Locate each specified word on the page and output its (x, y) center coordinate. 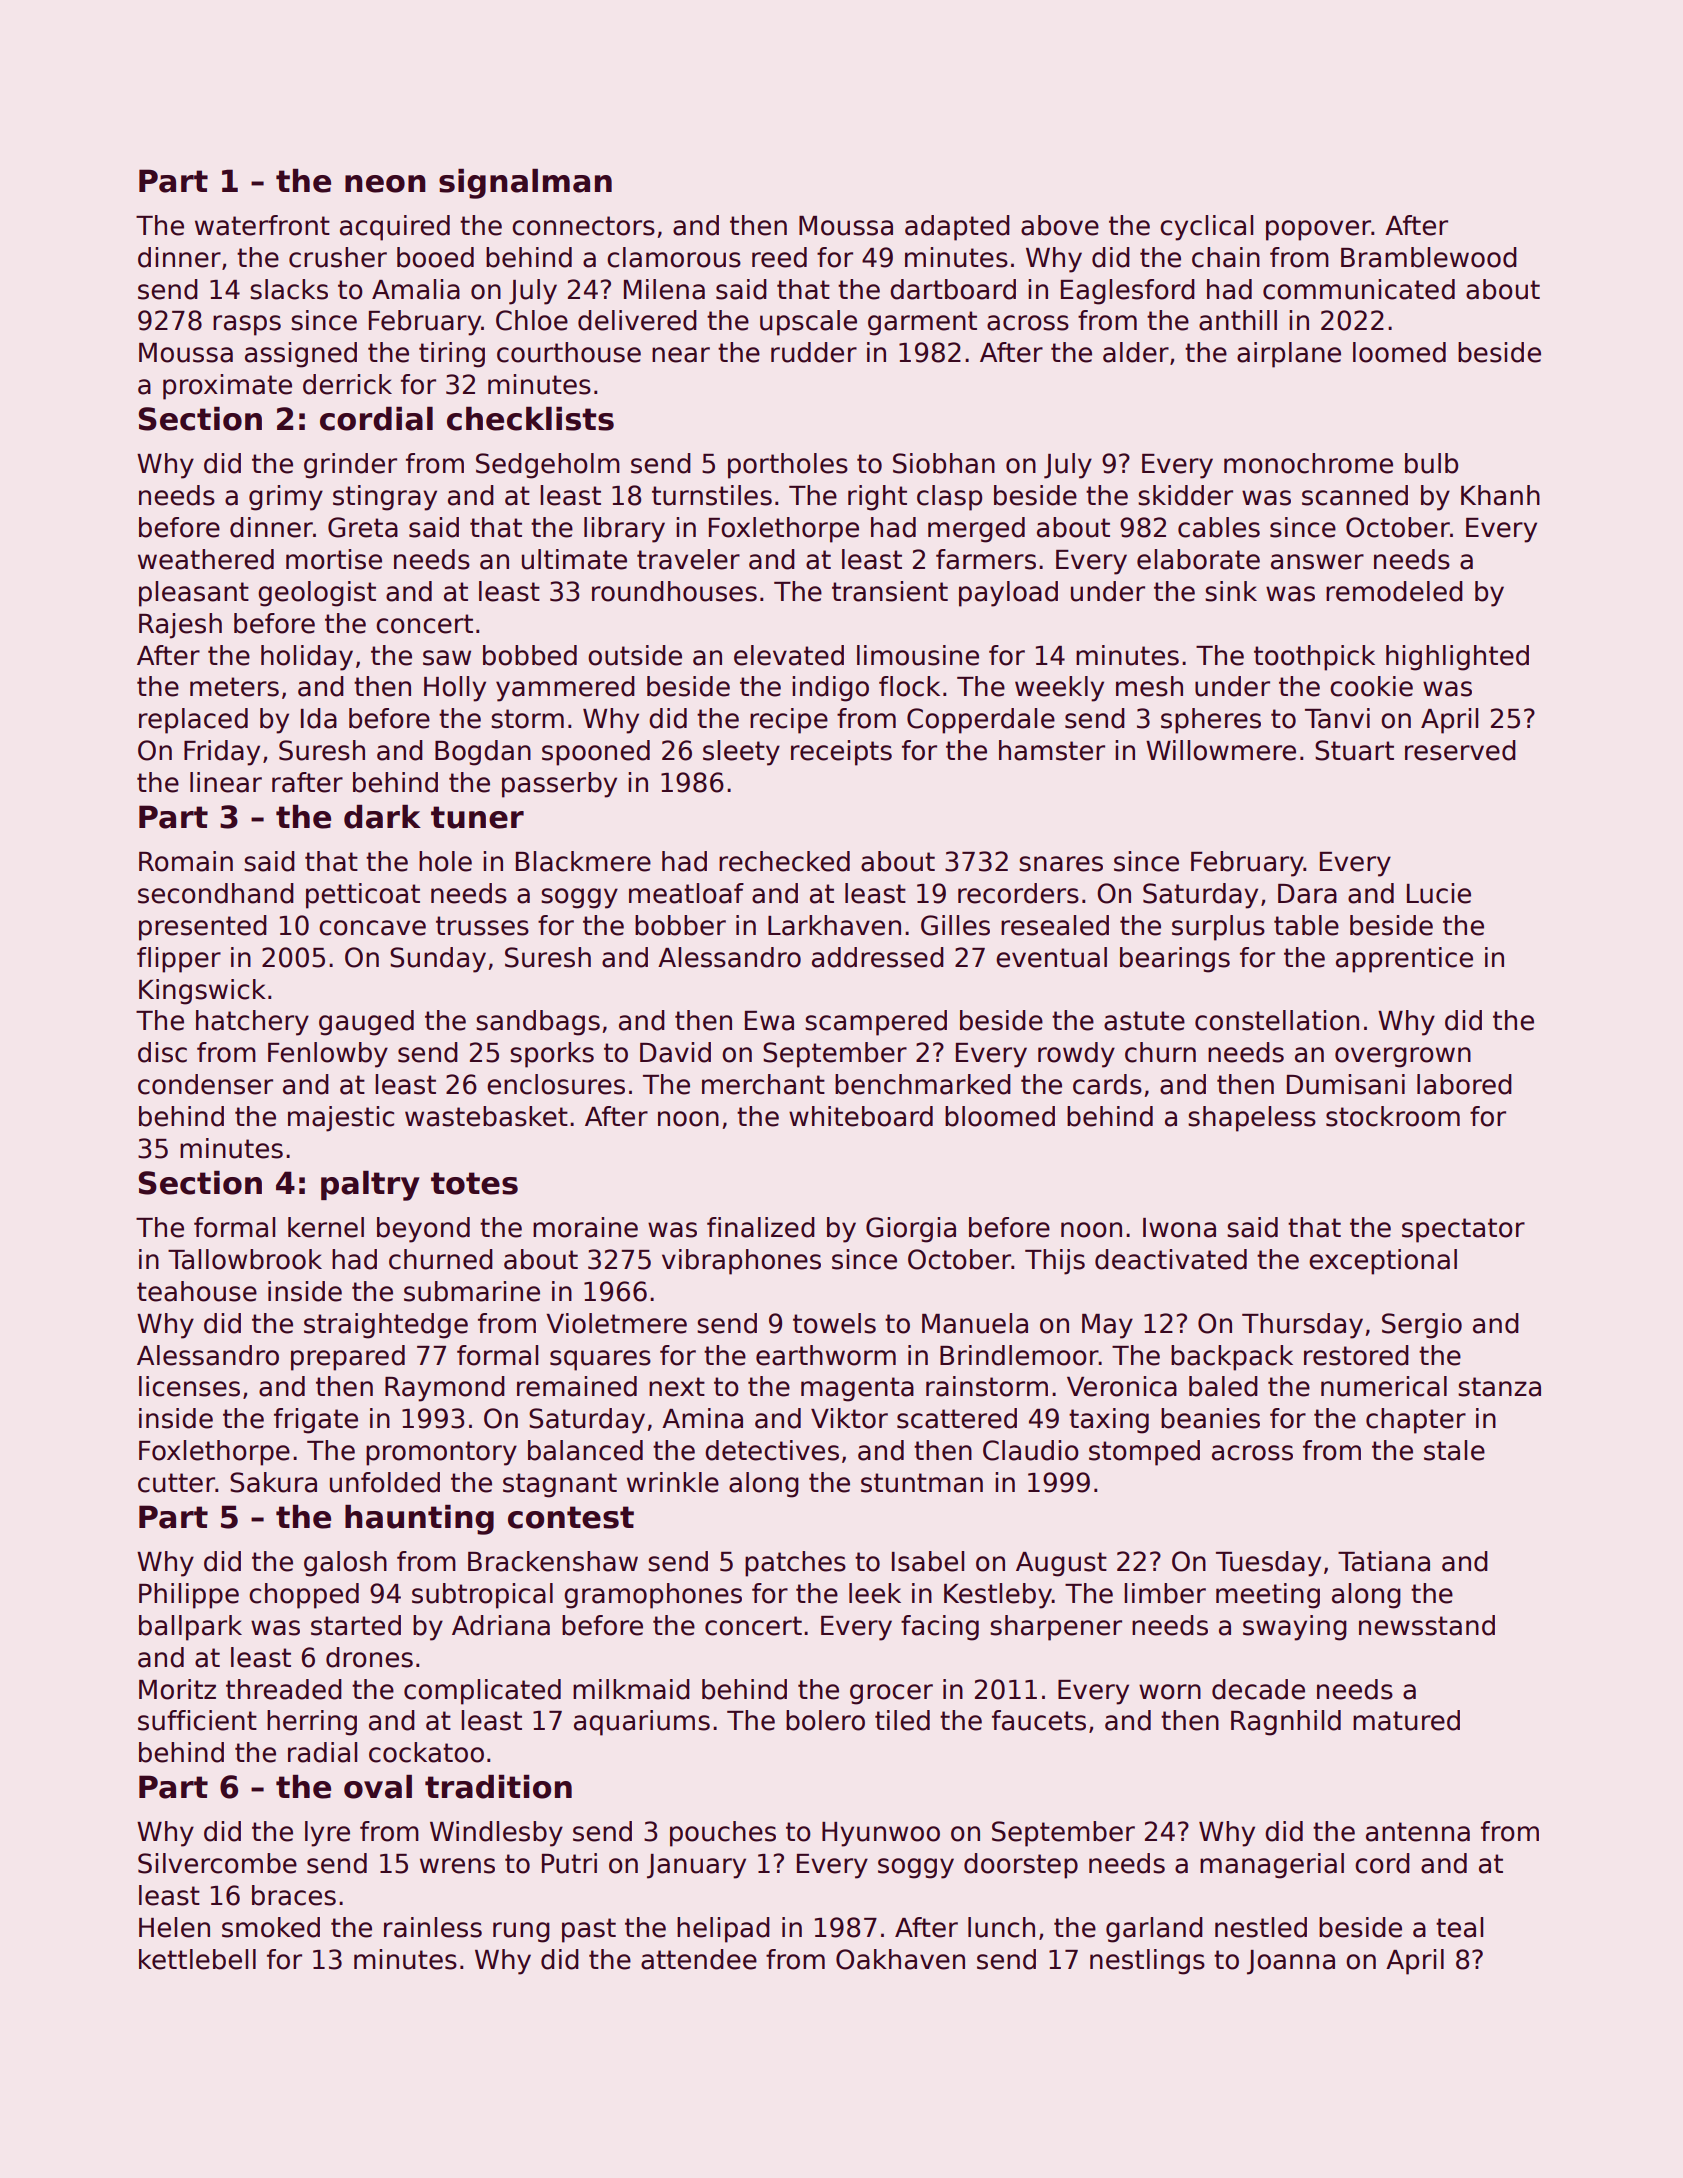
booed (435, 257)
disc (162, 1052)
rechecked (784, 861)
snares (1061, 864)
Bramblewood (1429, 257)
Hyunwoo (881, 1834)
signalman (525, 184)
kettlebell (197, 1959)
